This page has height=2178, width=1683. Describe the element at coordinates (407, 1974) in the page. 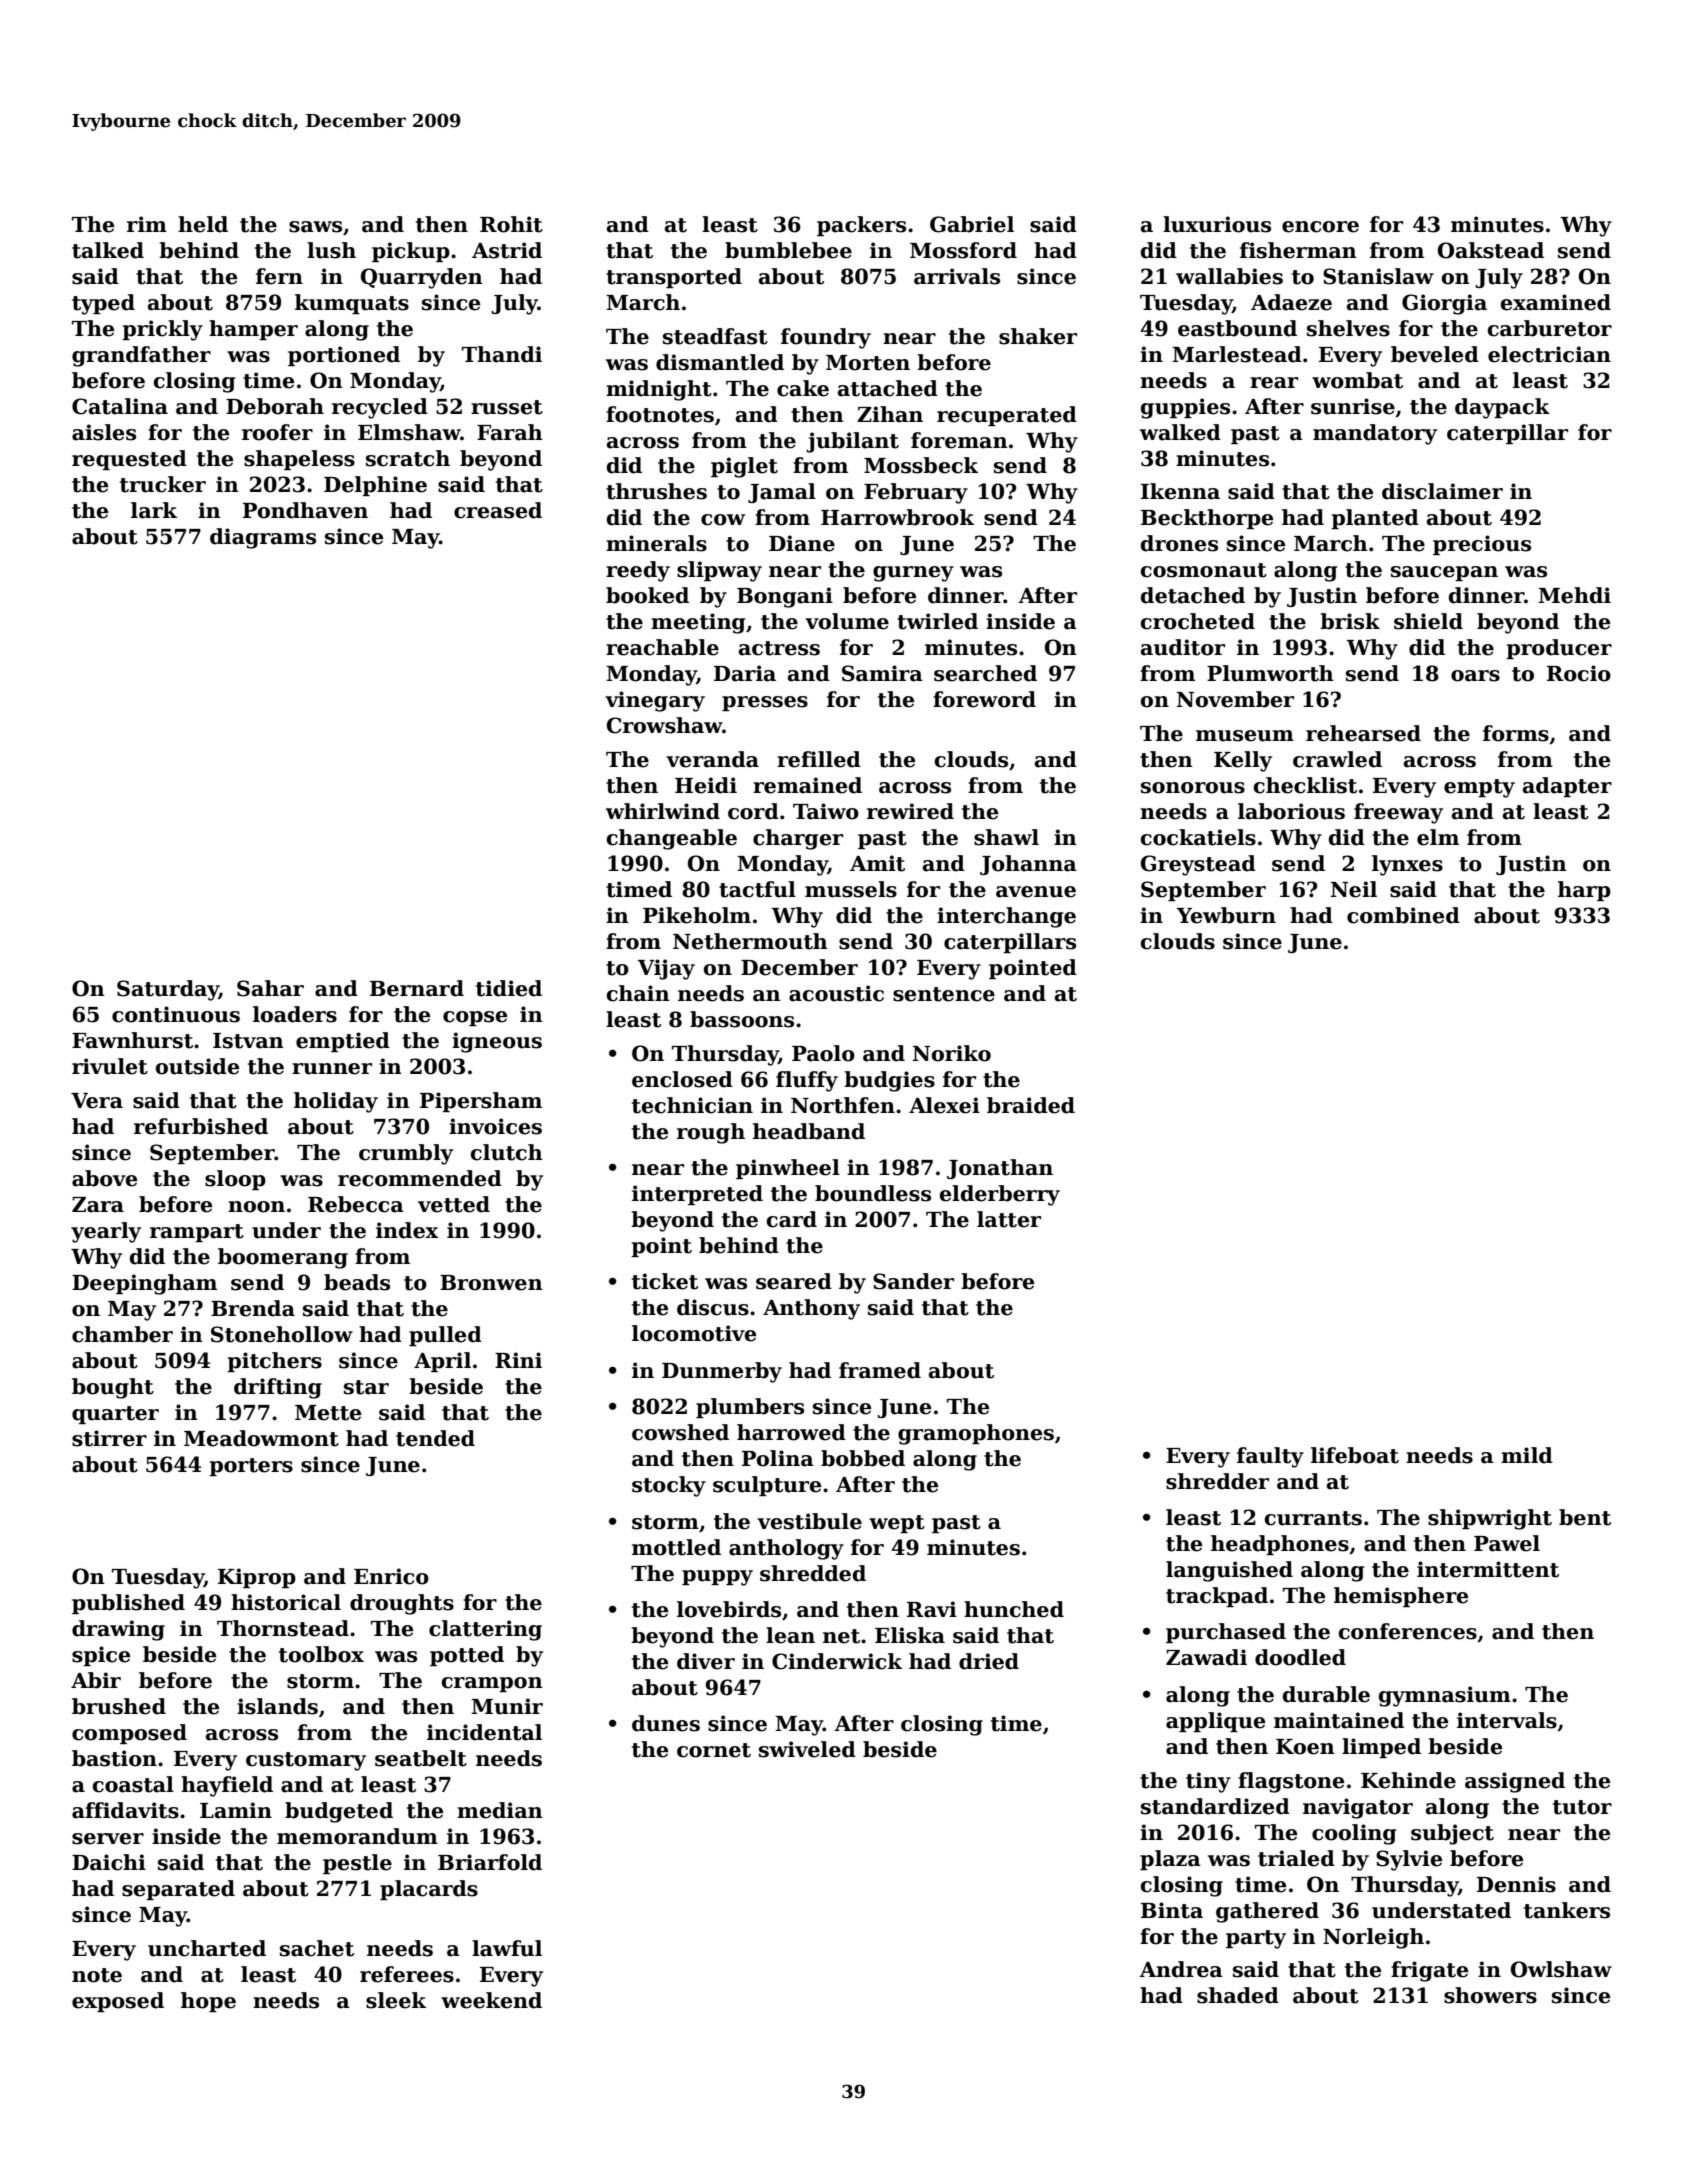

I see `referees` at that location.
